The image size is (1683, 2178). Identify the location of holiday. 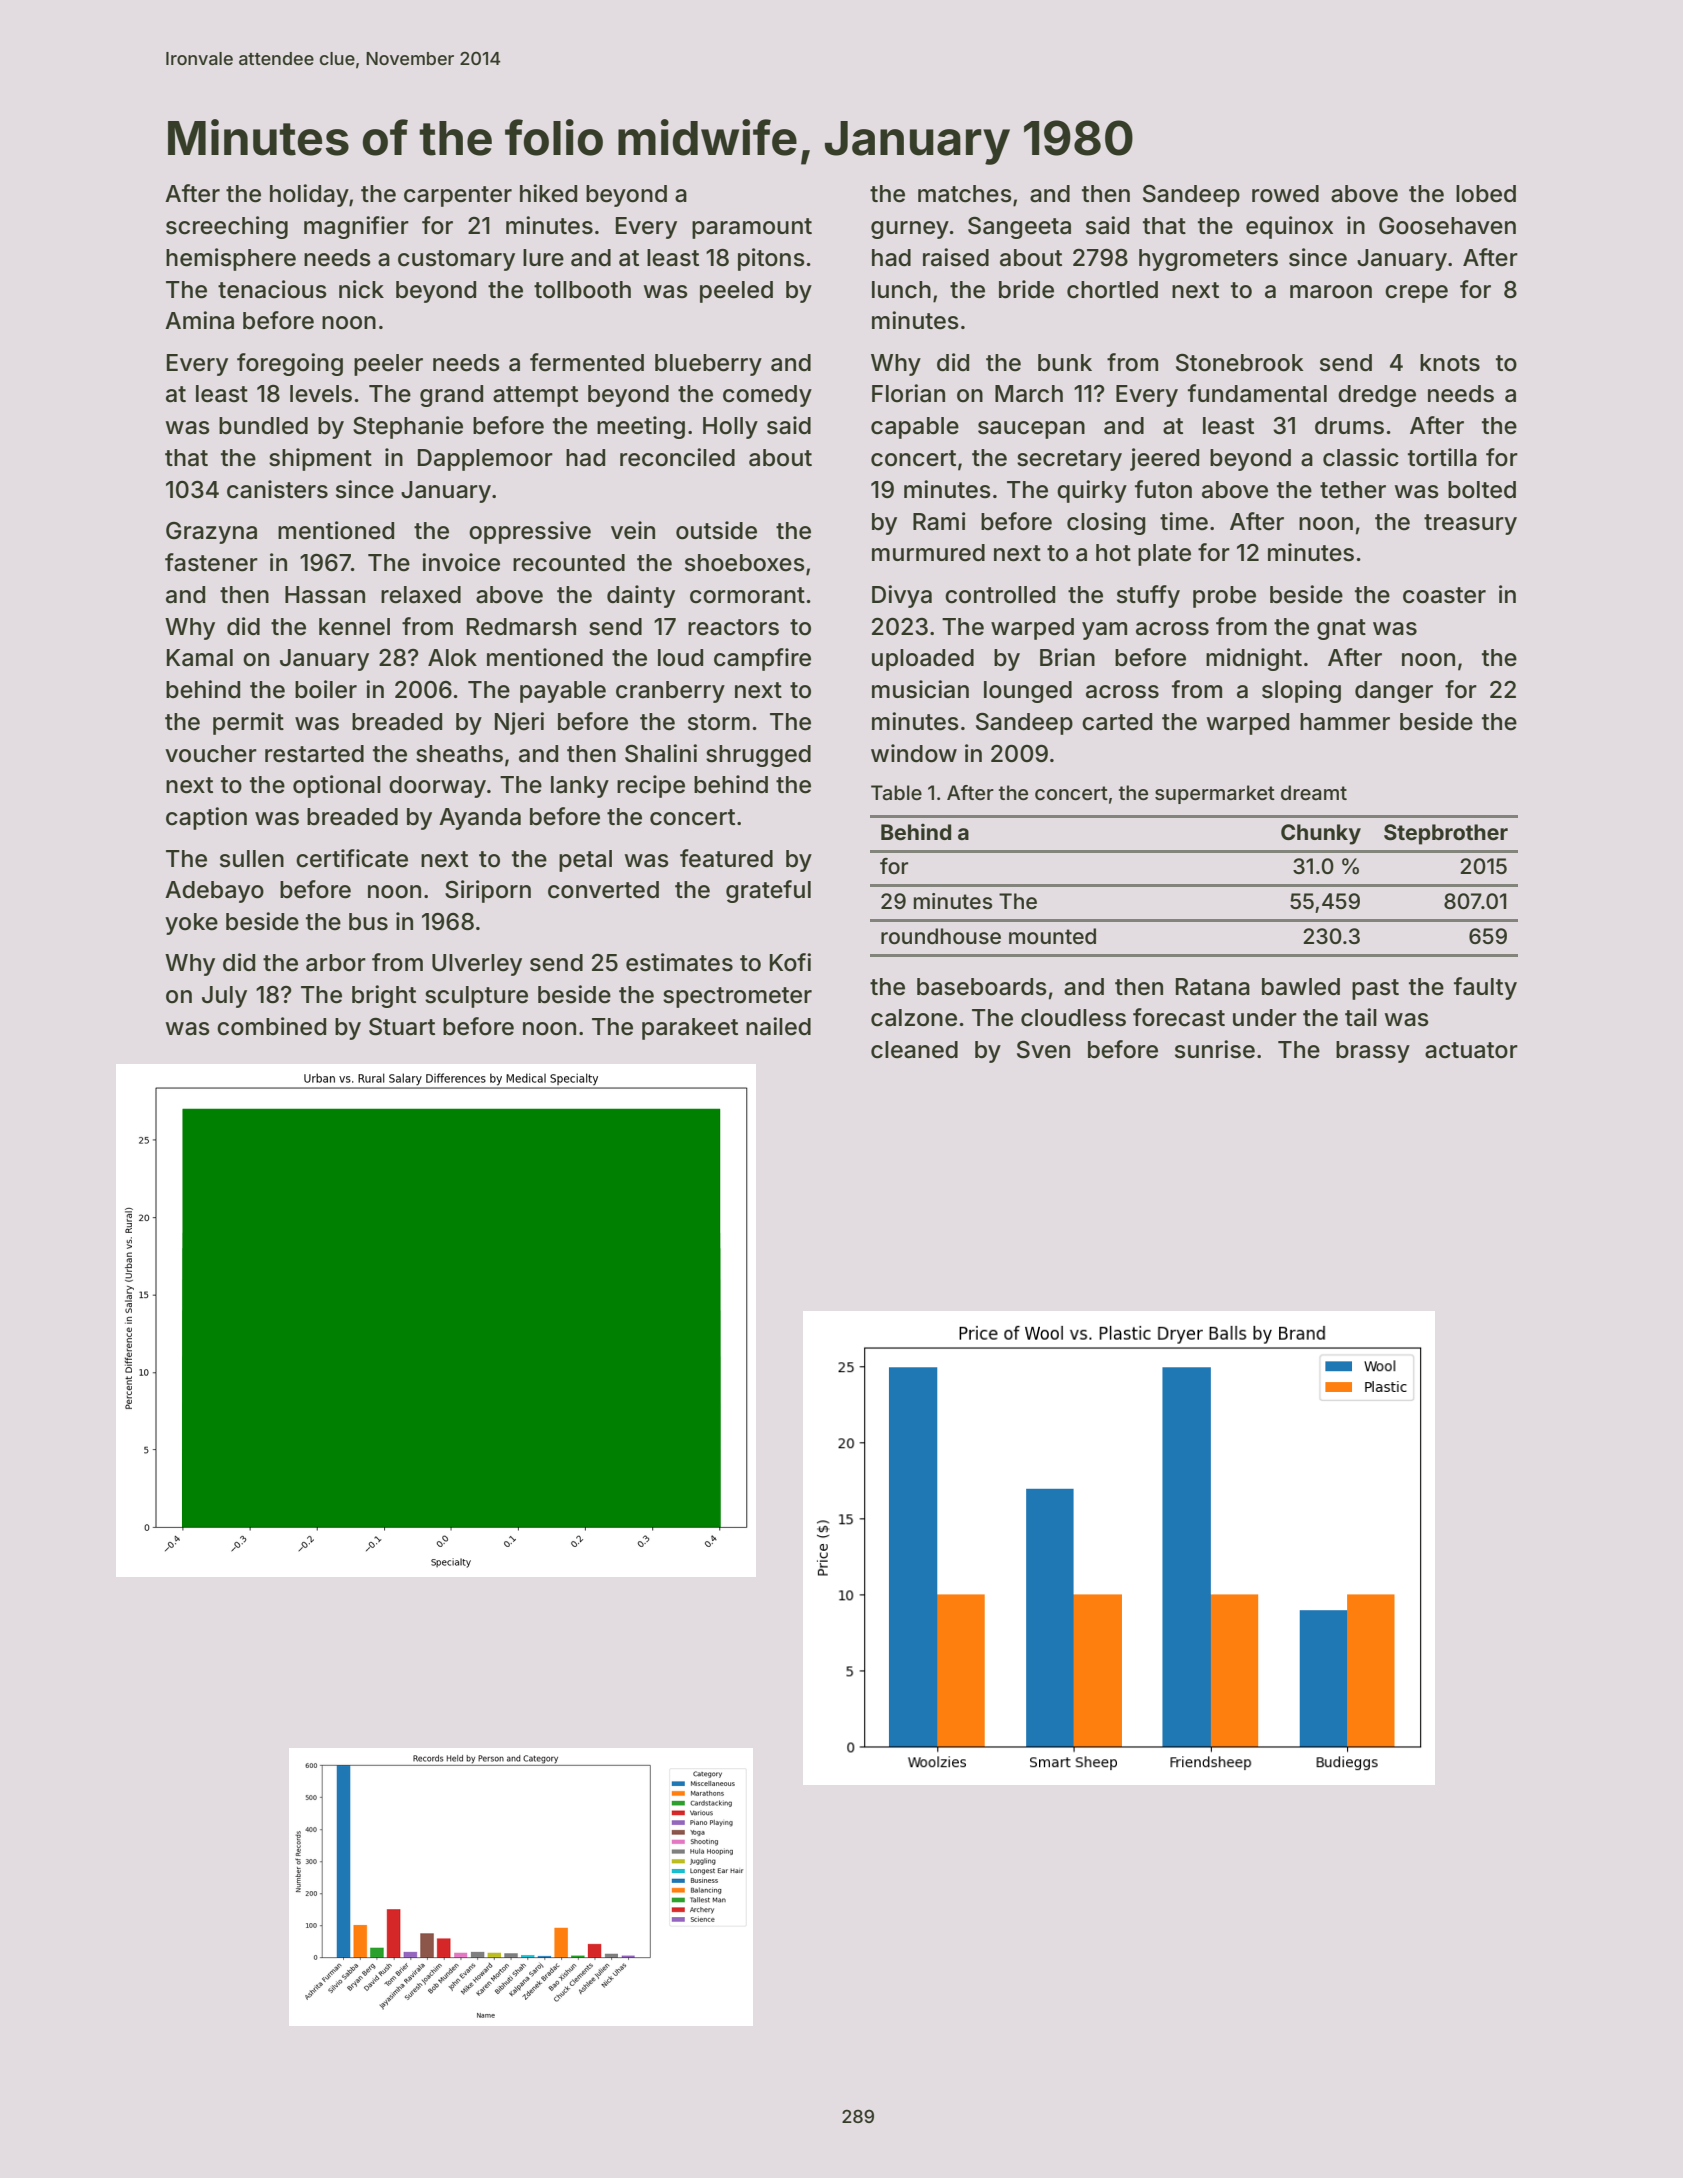
(309, 195).
